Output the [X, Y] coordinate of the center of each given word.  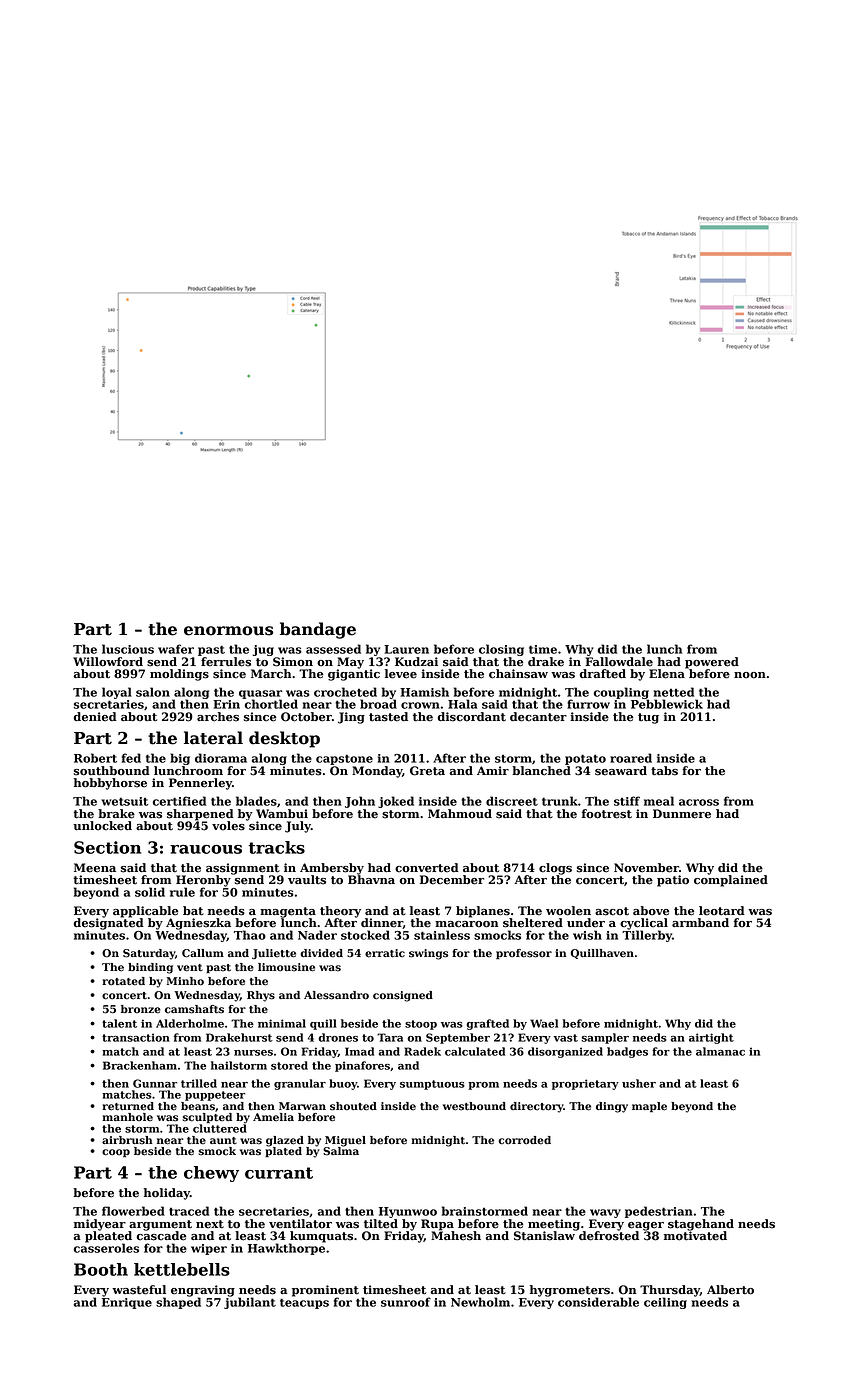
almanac [720, 1051]
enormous [228, 631]
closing [501, 650]
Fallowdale [619, 662]
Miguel [345, 1141]
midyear [100, 1225]
